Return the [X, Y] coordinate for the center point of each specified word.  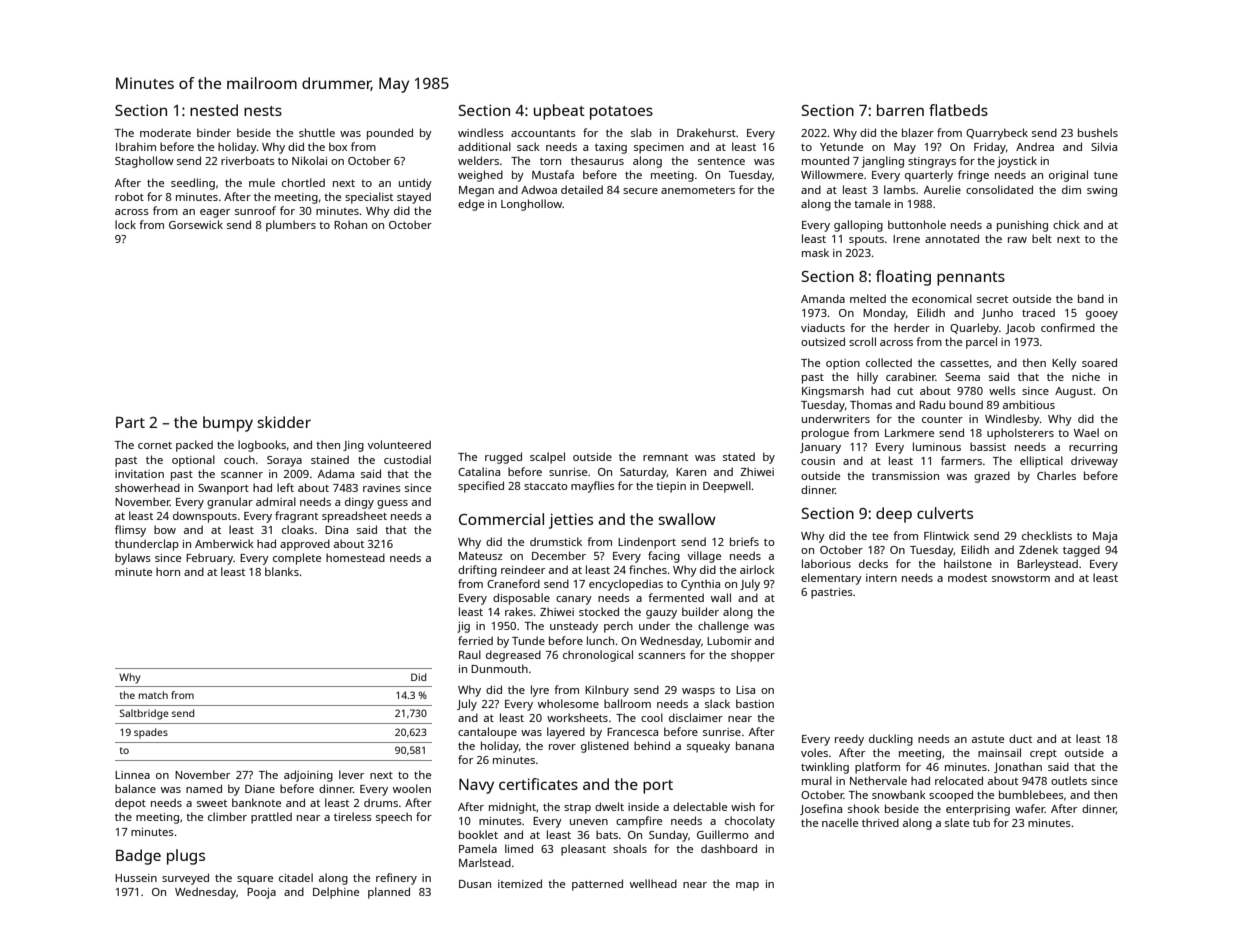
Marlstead [485, 862]
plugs [186, 857]
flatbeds [958, 110]
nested [214, 110]
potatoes [621, 113]
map [747, 886]
